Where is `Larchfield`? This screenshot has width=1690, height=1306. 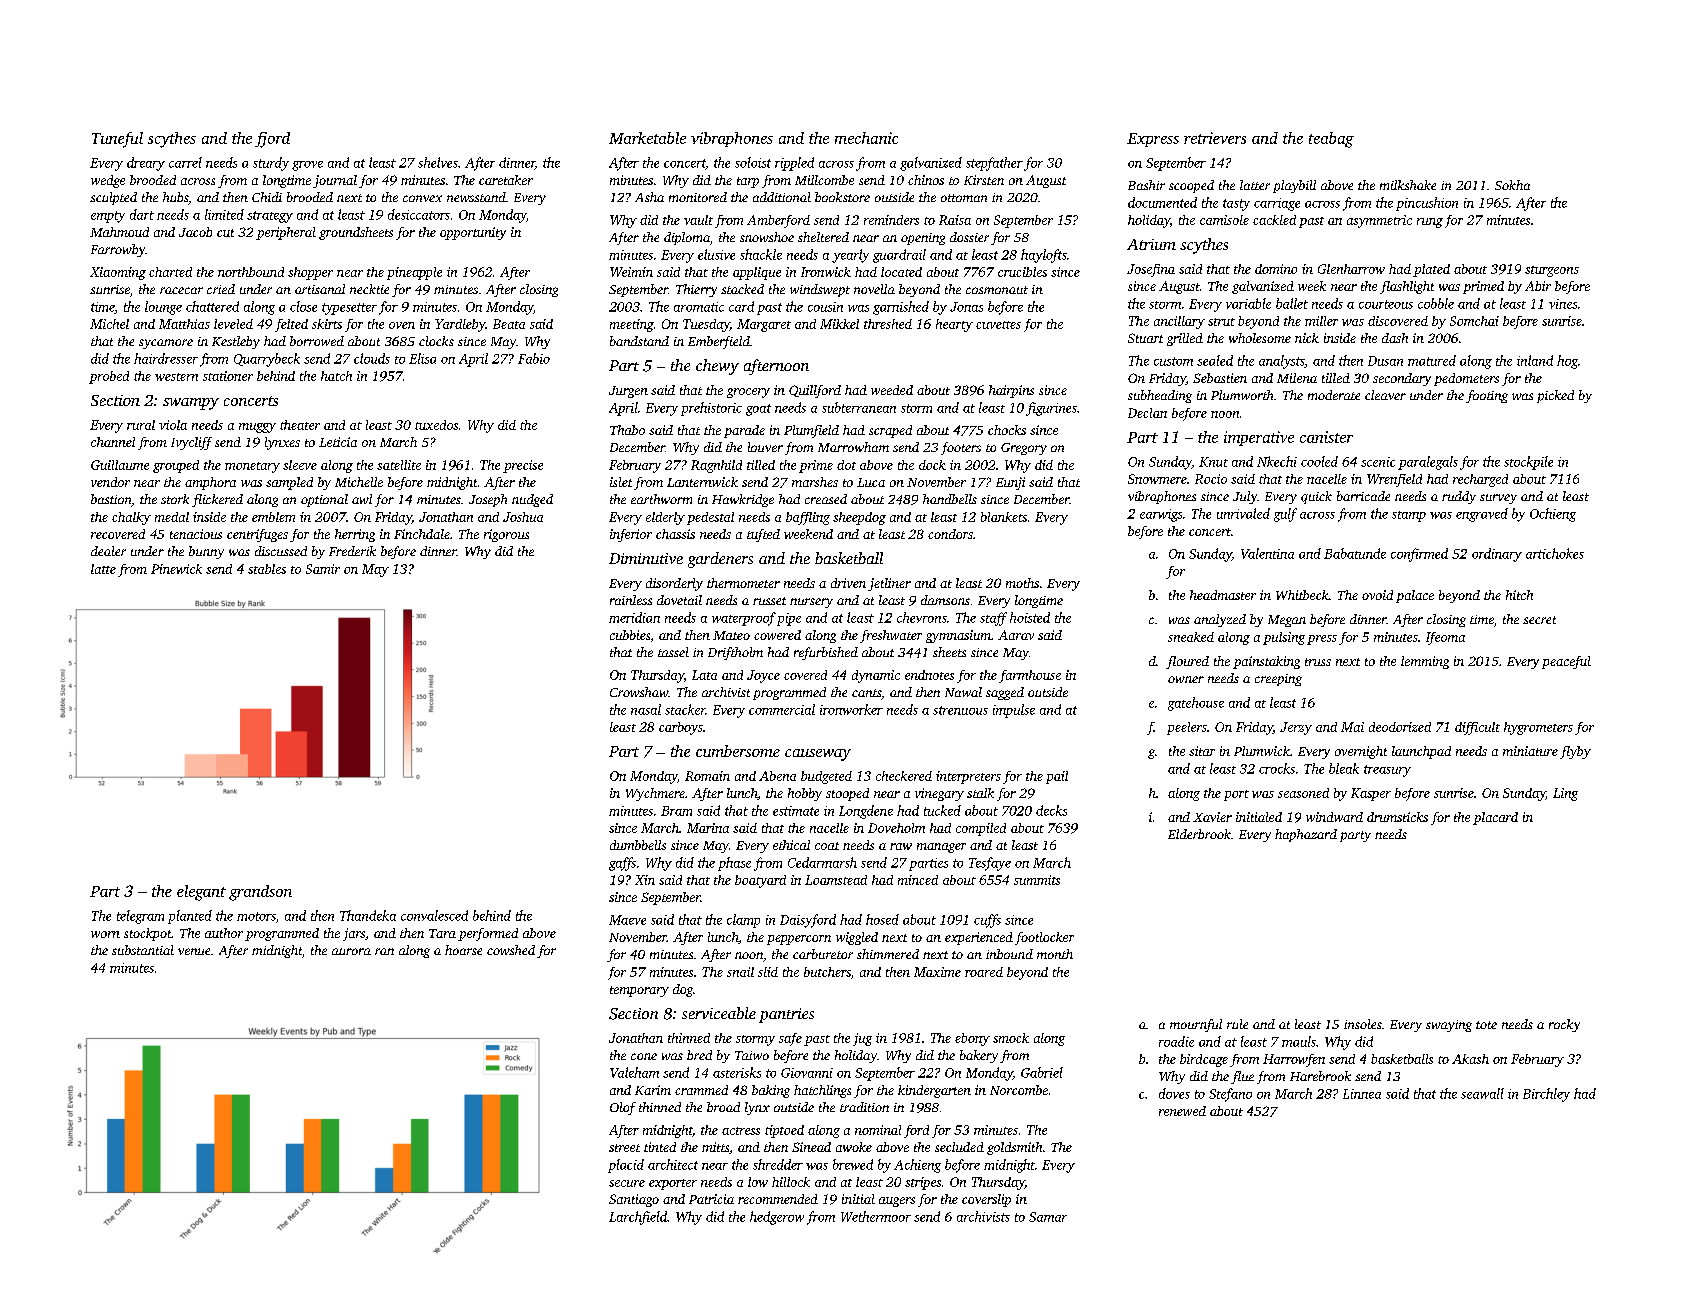
Larchfield is located at coordinates (638, 1218).
